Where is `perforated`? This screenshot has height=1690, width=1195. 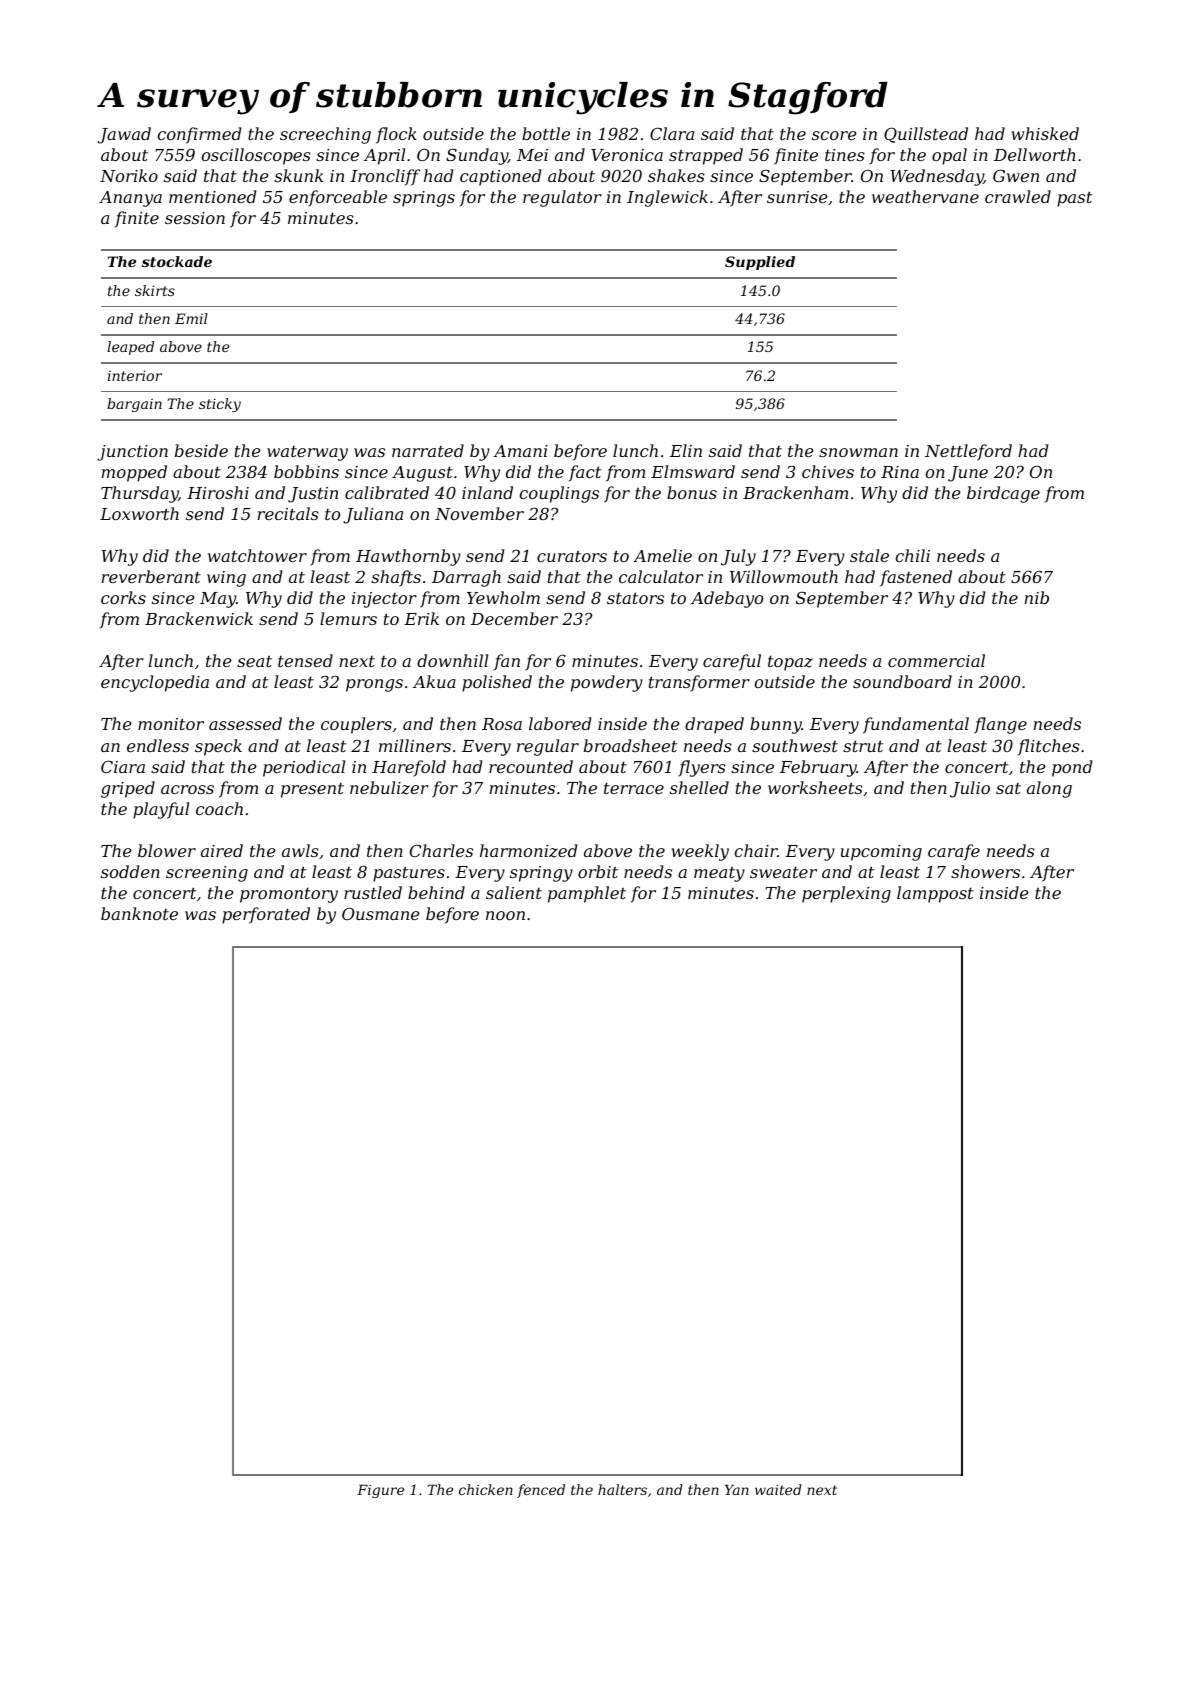
perforated is located at coordinates (266, 915).
